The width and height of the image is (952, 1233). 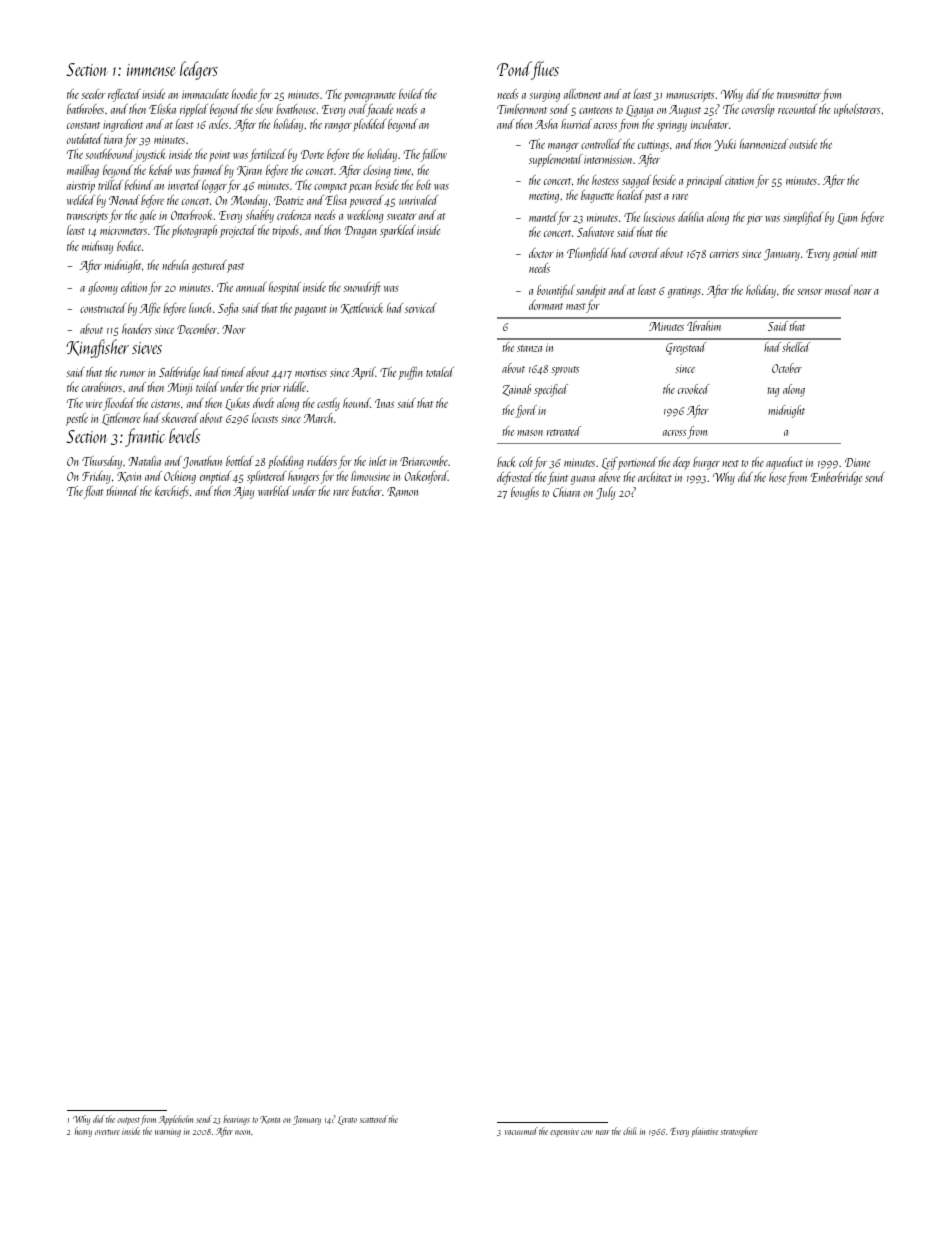 What do you see at coordinates (514, 70) in the image?
I see `Pond` at bounding box center [514, 70].
